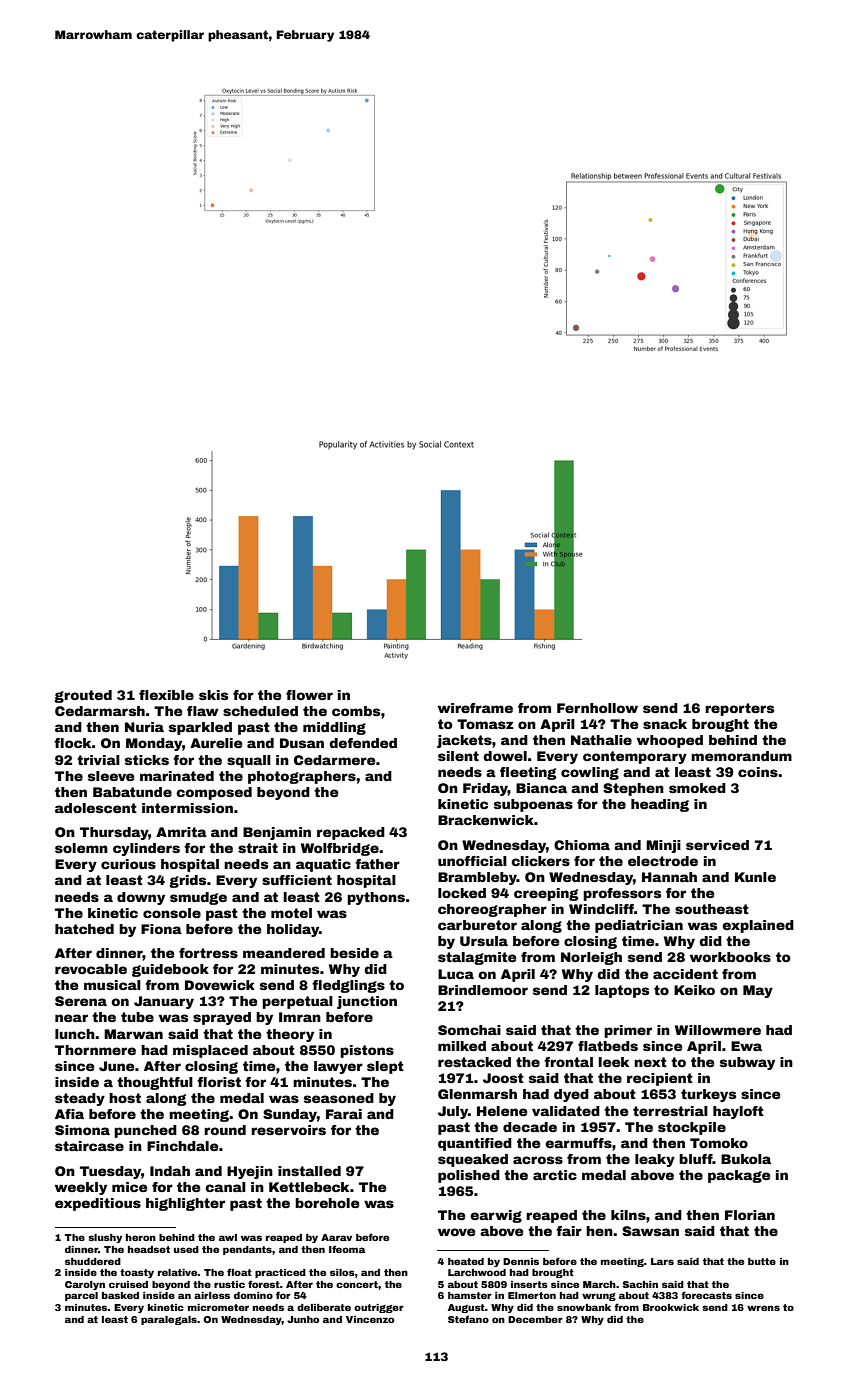  I want to click on coins, so click(758, 772).
